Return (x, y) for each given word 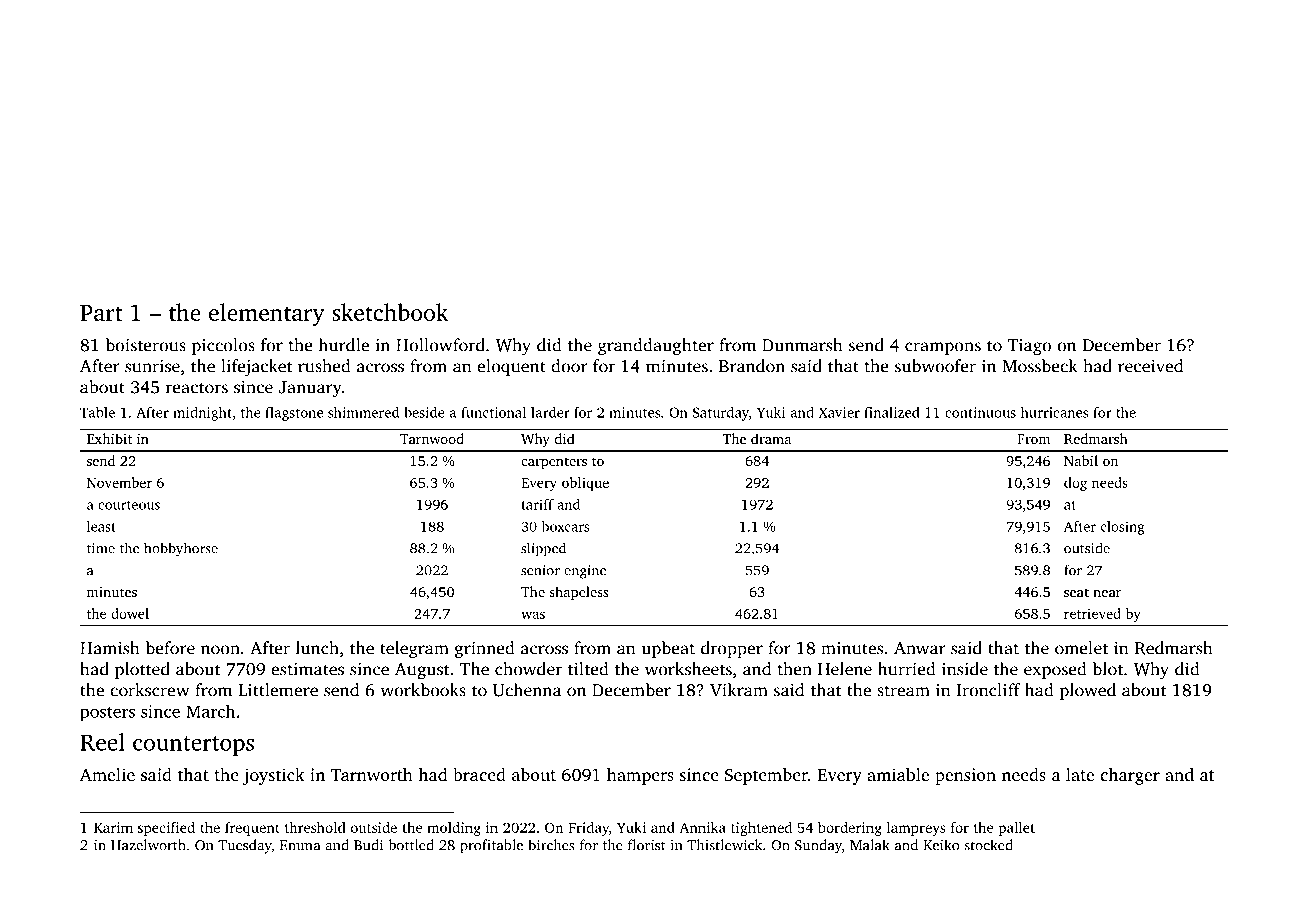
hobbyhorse (181, 549)
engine (585, 572)
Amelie (107, 774)
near (1107, 593)
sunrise (152, 366)
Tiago (1029, 347)
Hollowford (440, 345)
